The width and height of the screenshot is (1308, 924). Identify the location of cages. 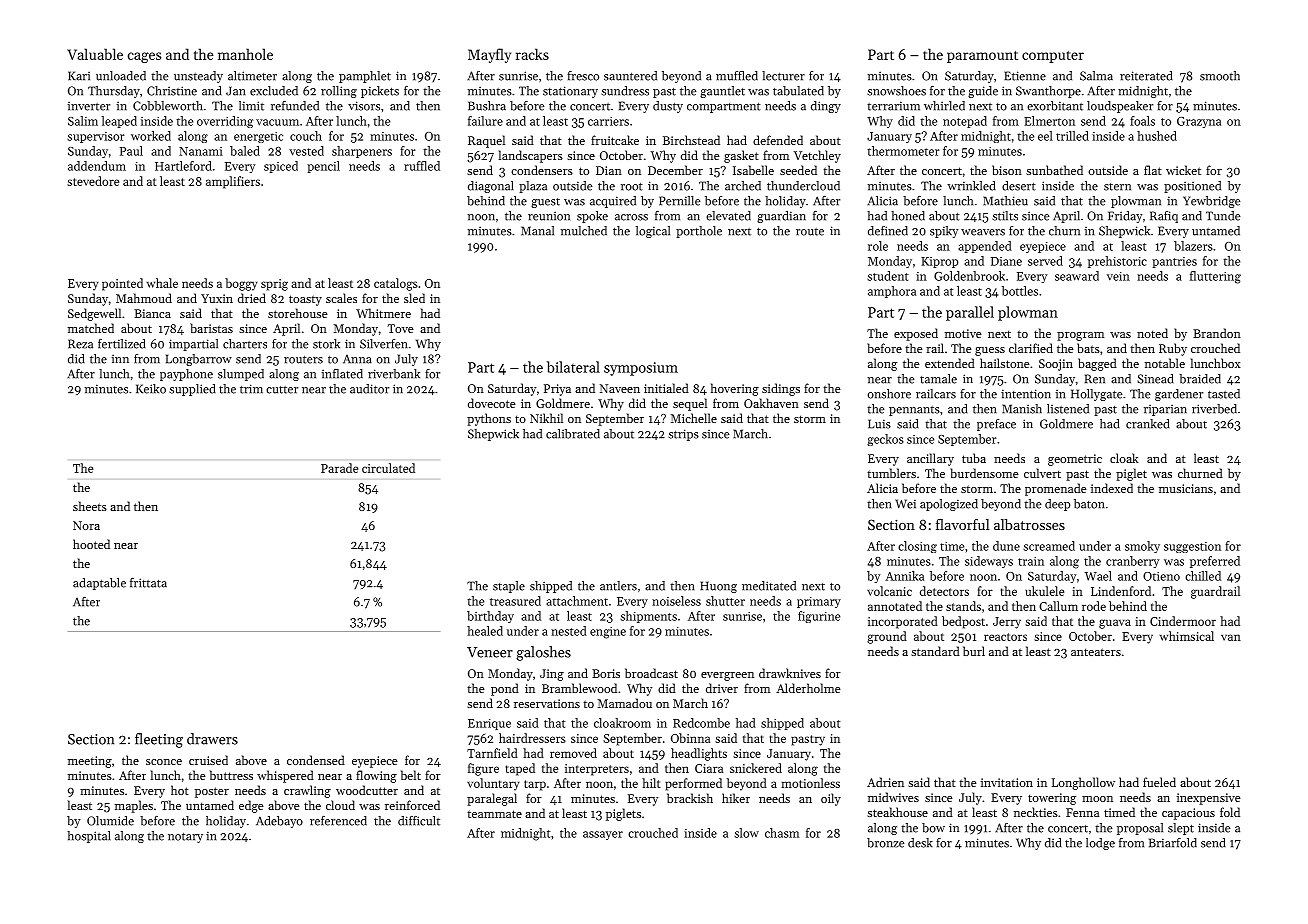
(144, 57).
